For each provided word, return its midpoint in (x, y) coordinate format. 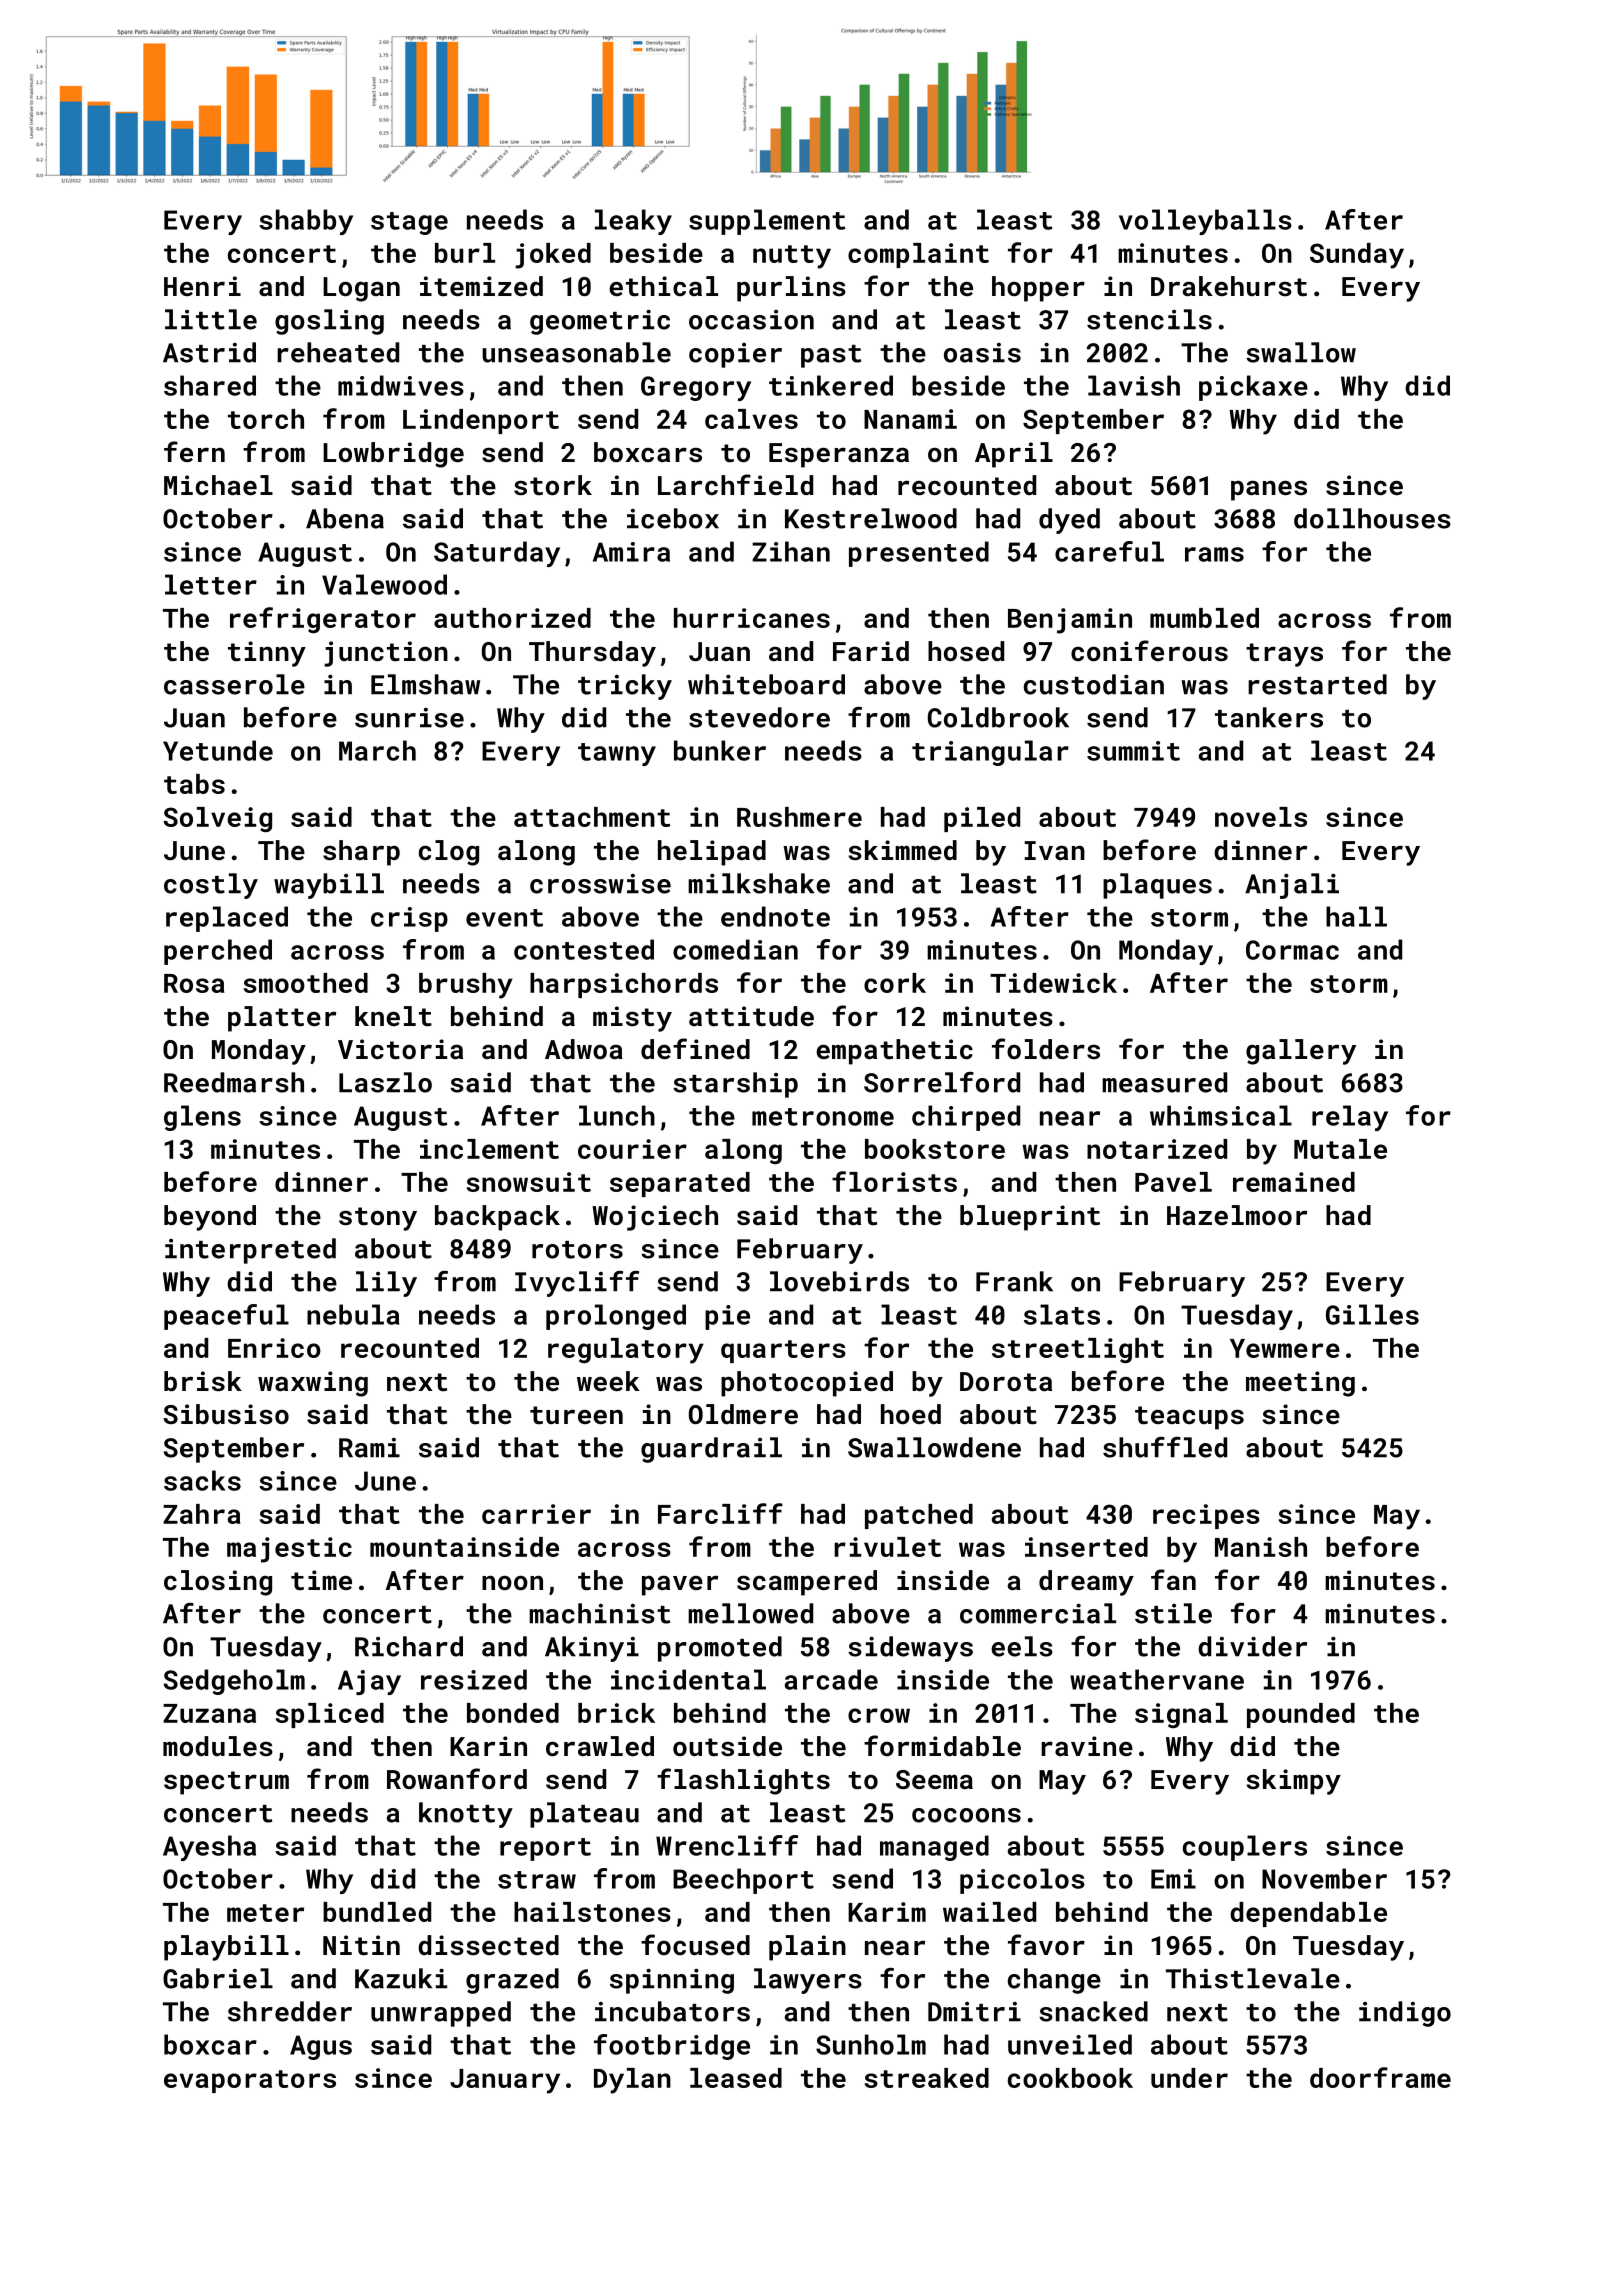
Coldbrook (998, 717)
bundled (377, 1912)
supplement (767, 222)
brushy (466, 986)
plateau (584, 1815)
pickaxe (1253, 388)
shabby (306, 222)
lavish (1134, 385)
